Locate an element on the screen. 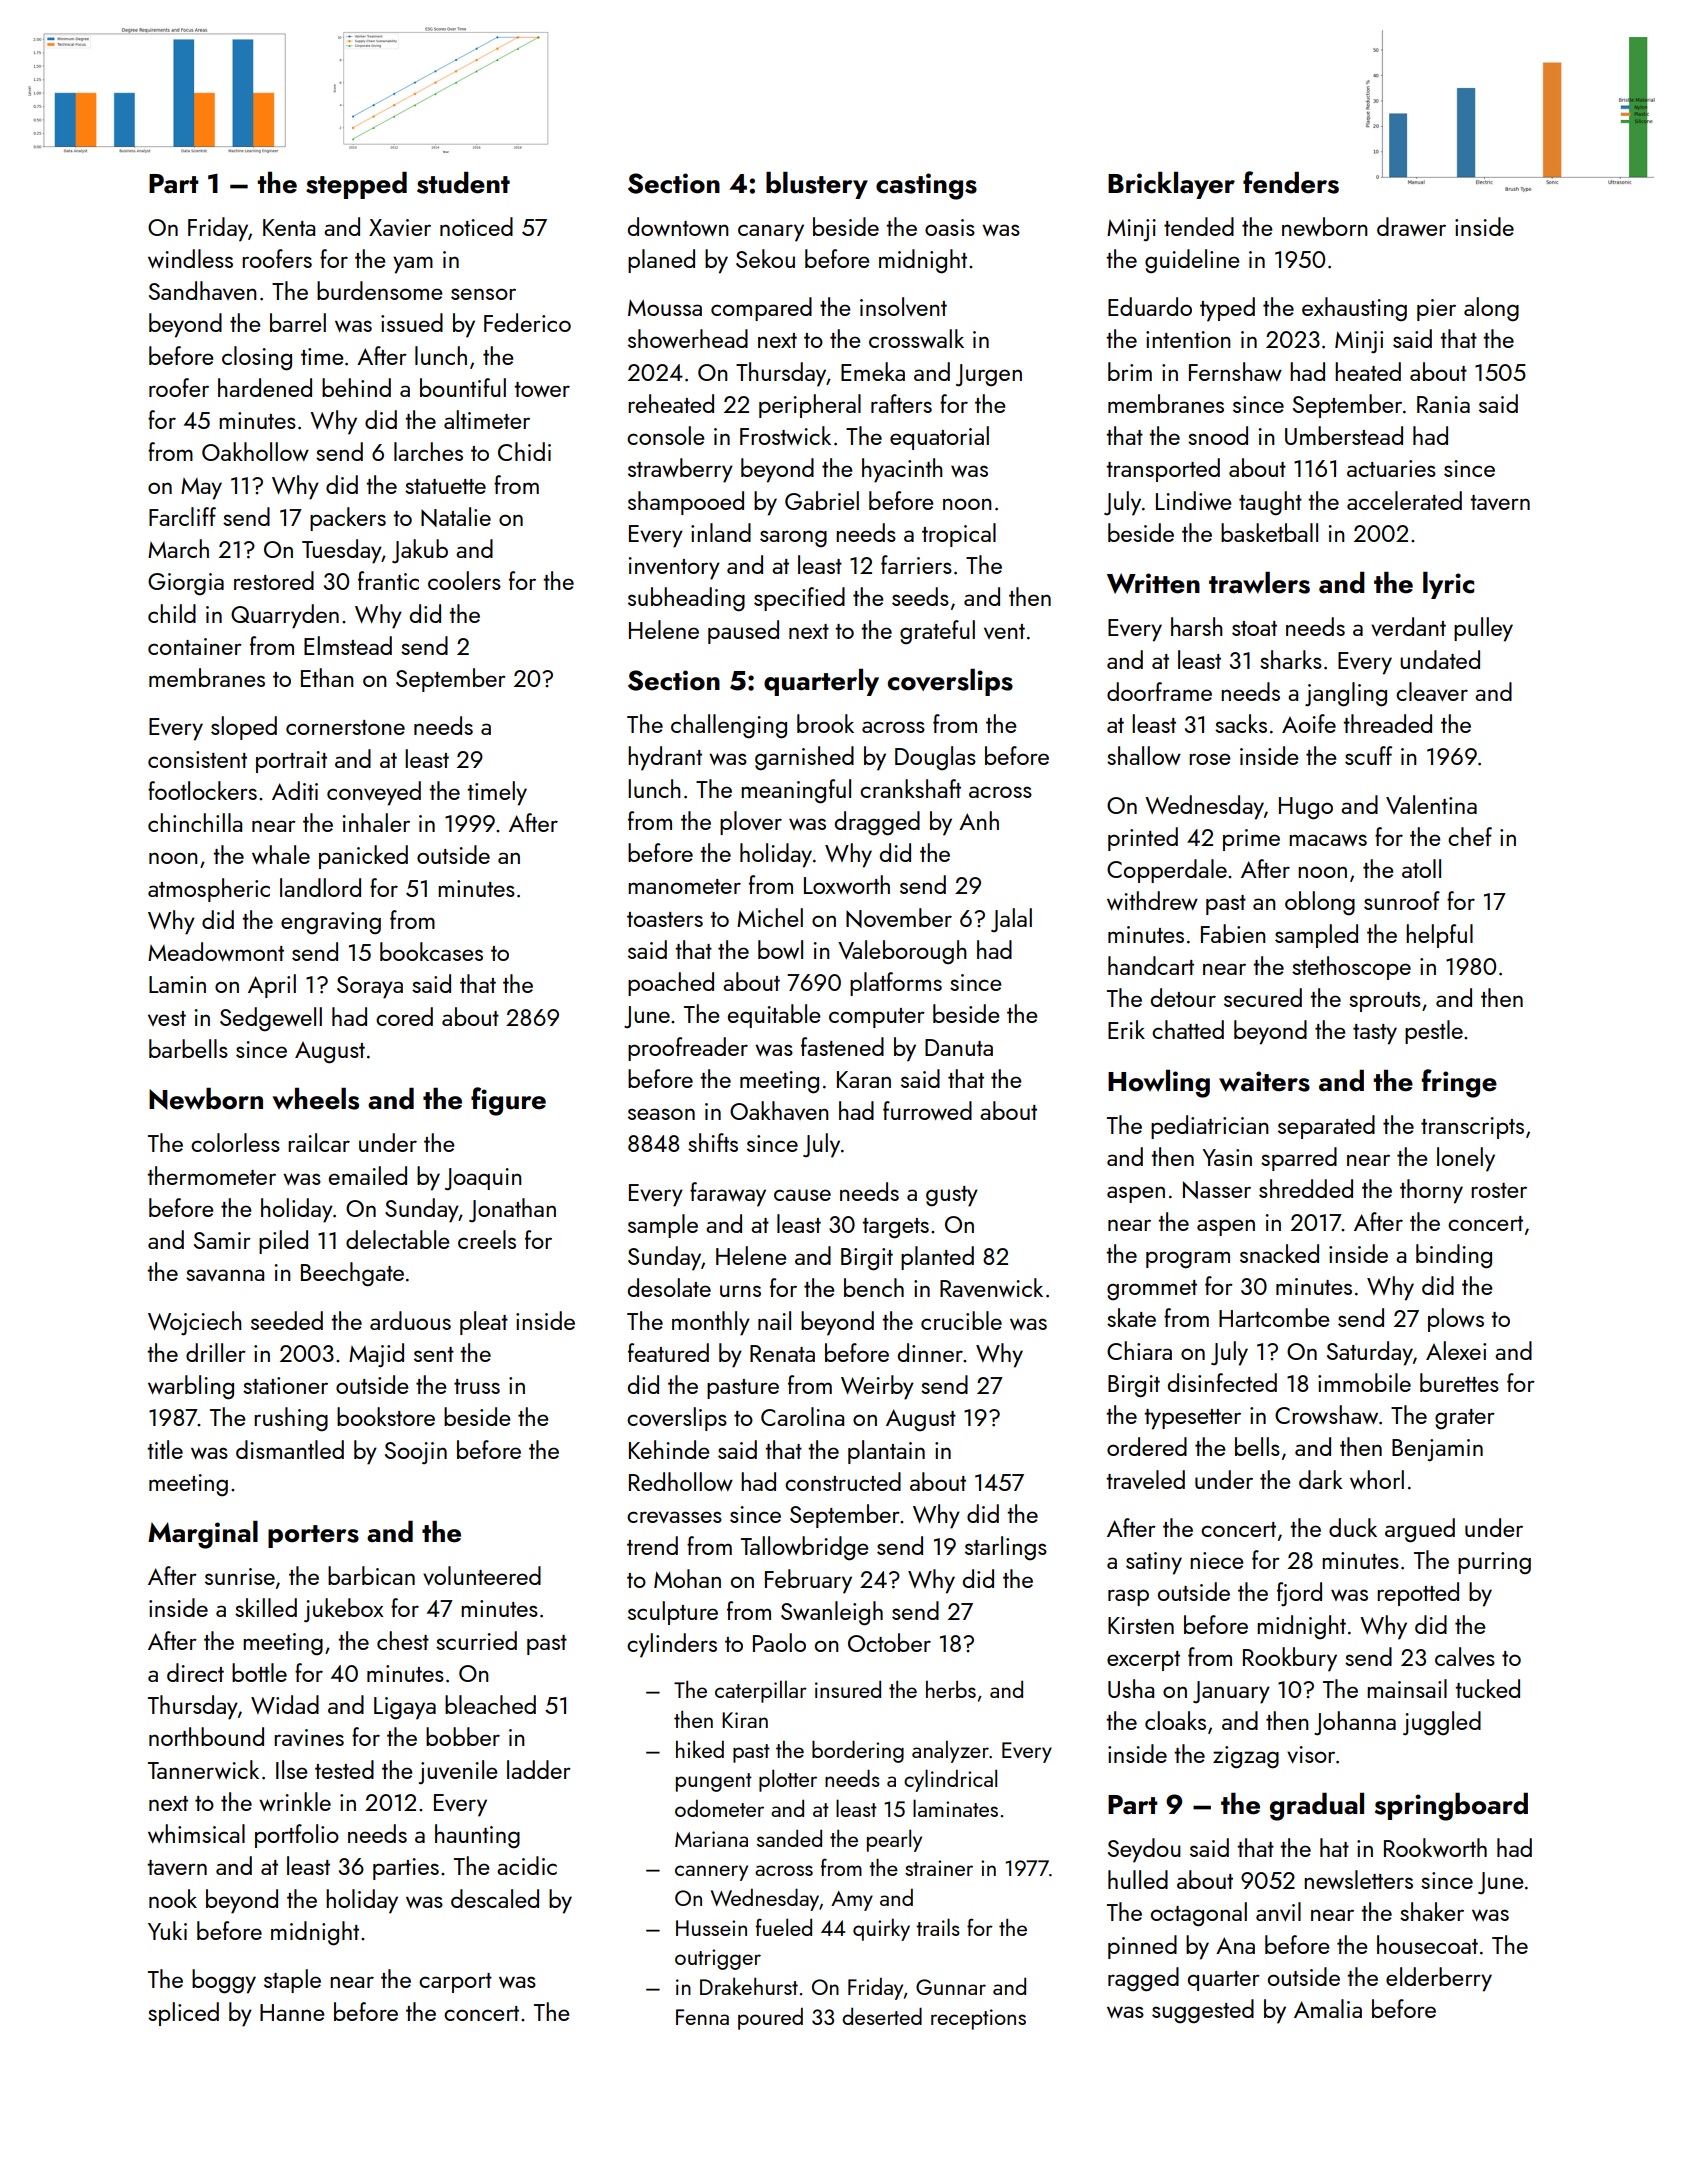 The width and height of the screenshot is (1683, 2178). windless is located at coordinates (190, 258).
